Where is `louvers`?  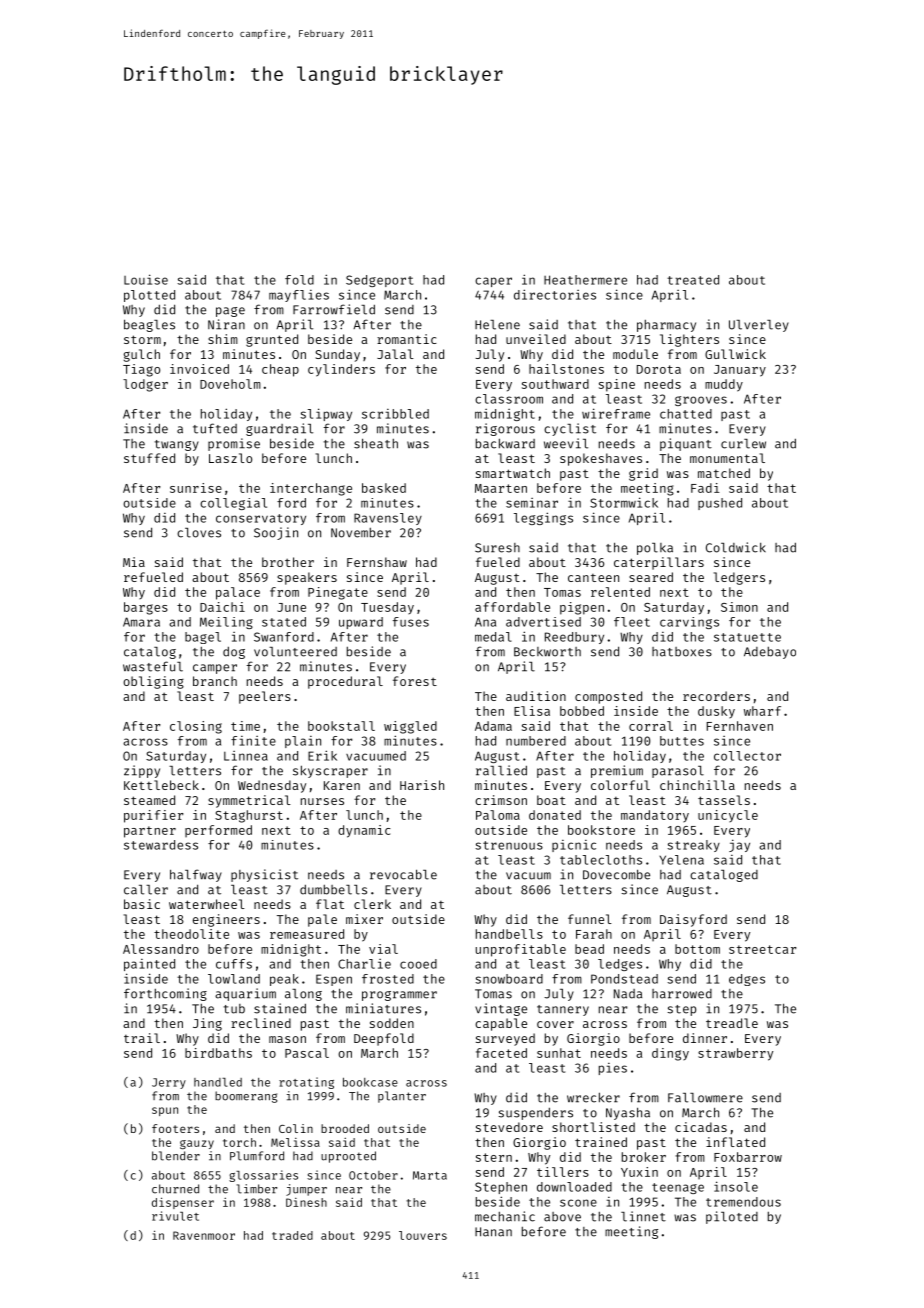 louvers is located at coordinates (423, 1235).
